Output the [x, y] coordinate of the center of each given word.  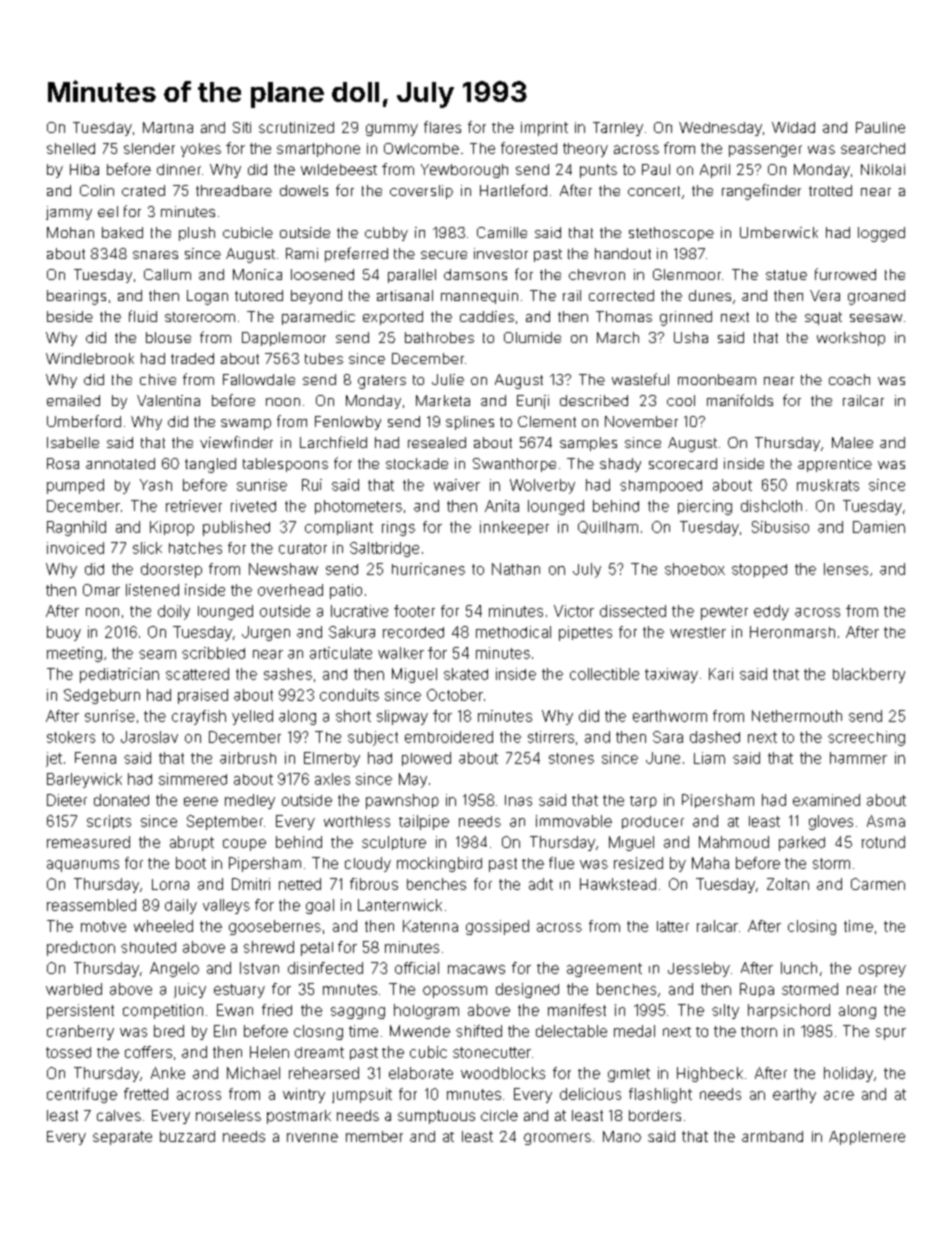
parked [802, 843]
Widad [793, 127]
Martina [168, 127]
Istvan [259, 968]
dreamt [319, 1052]
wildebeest [339, 169]
